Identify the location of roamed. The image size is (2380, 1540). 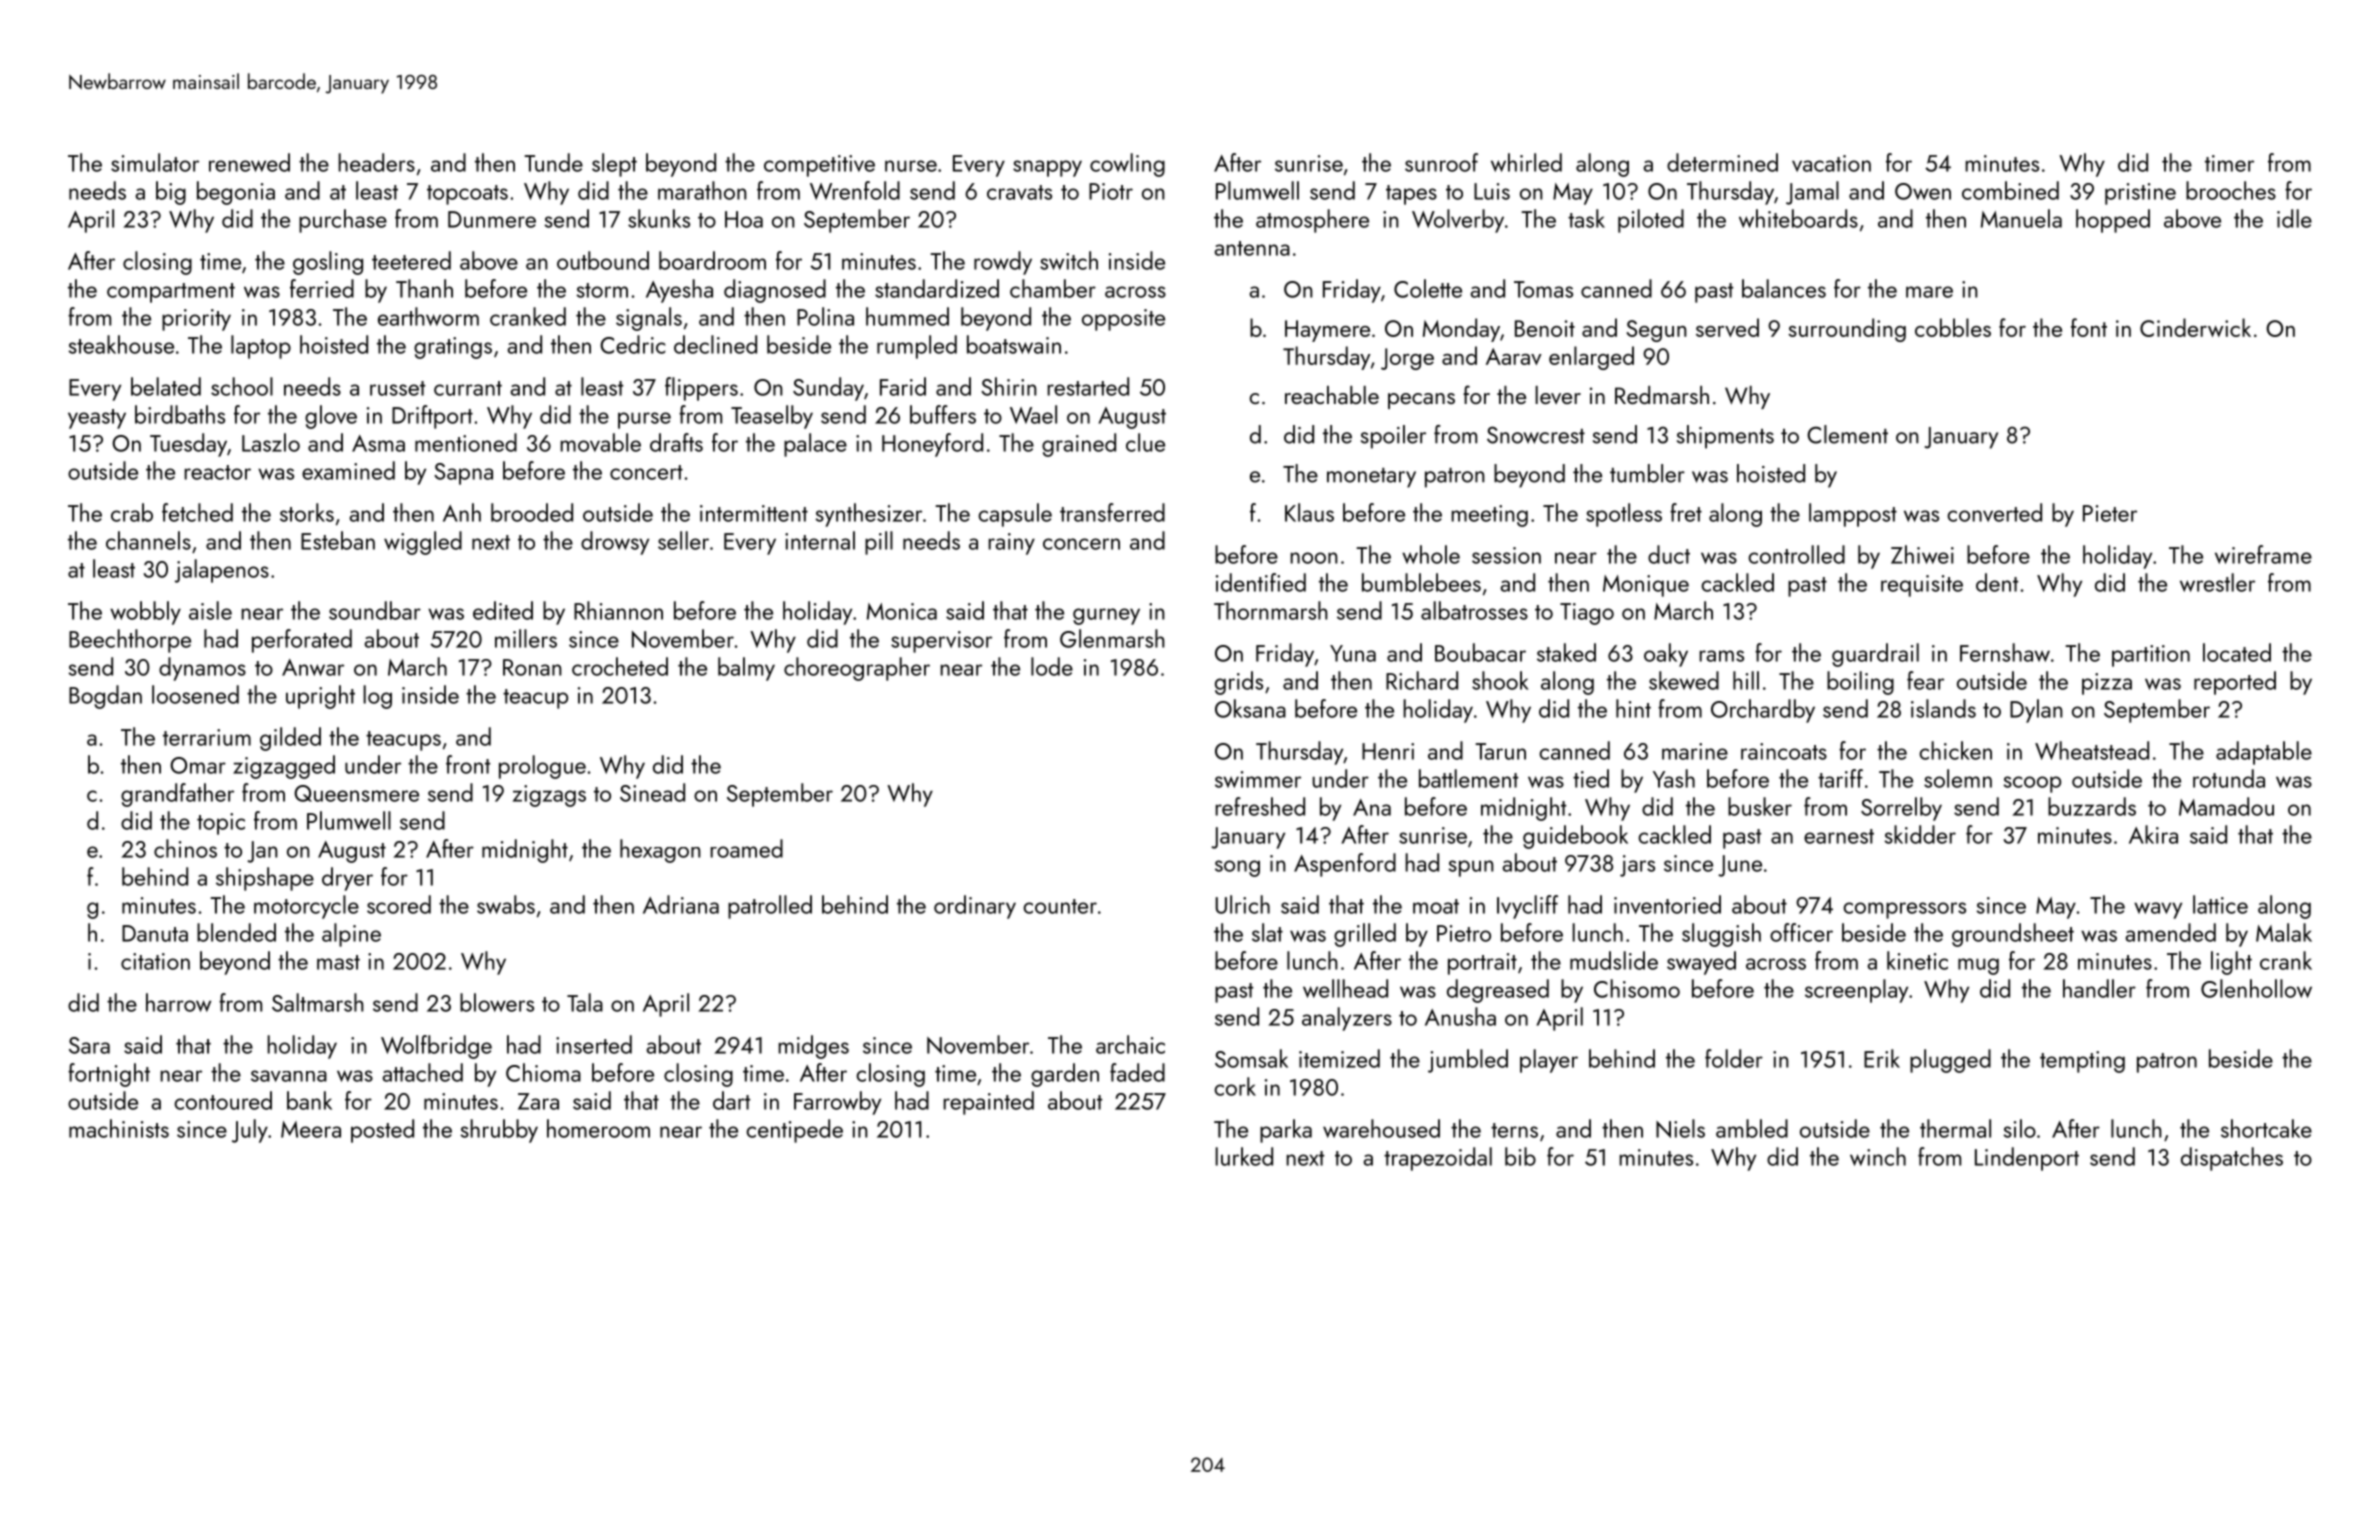
(746, 848).
